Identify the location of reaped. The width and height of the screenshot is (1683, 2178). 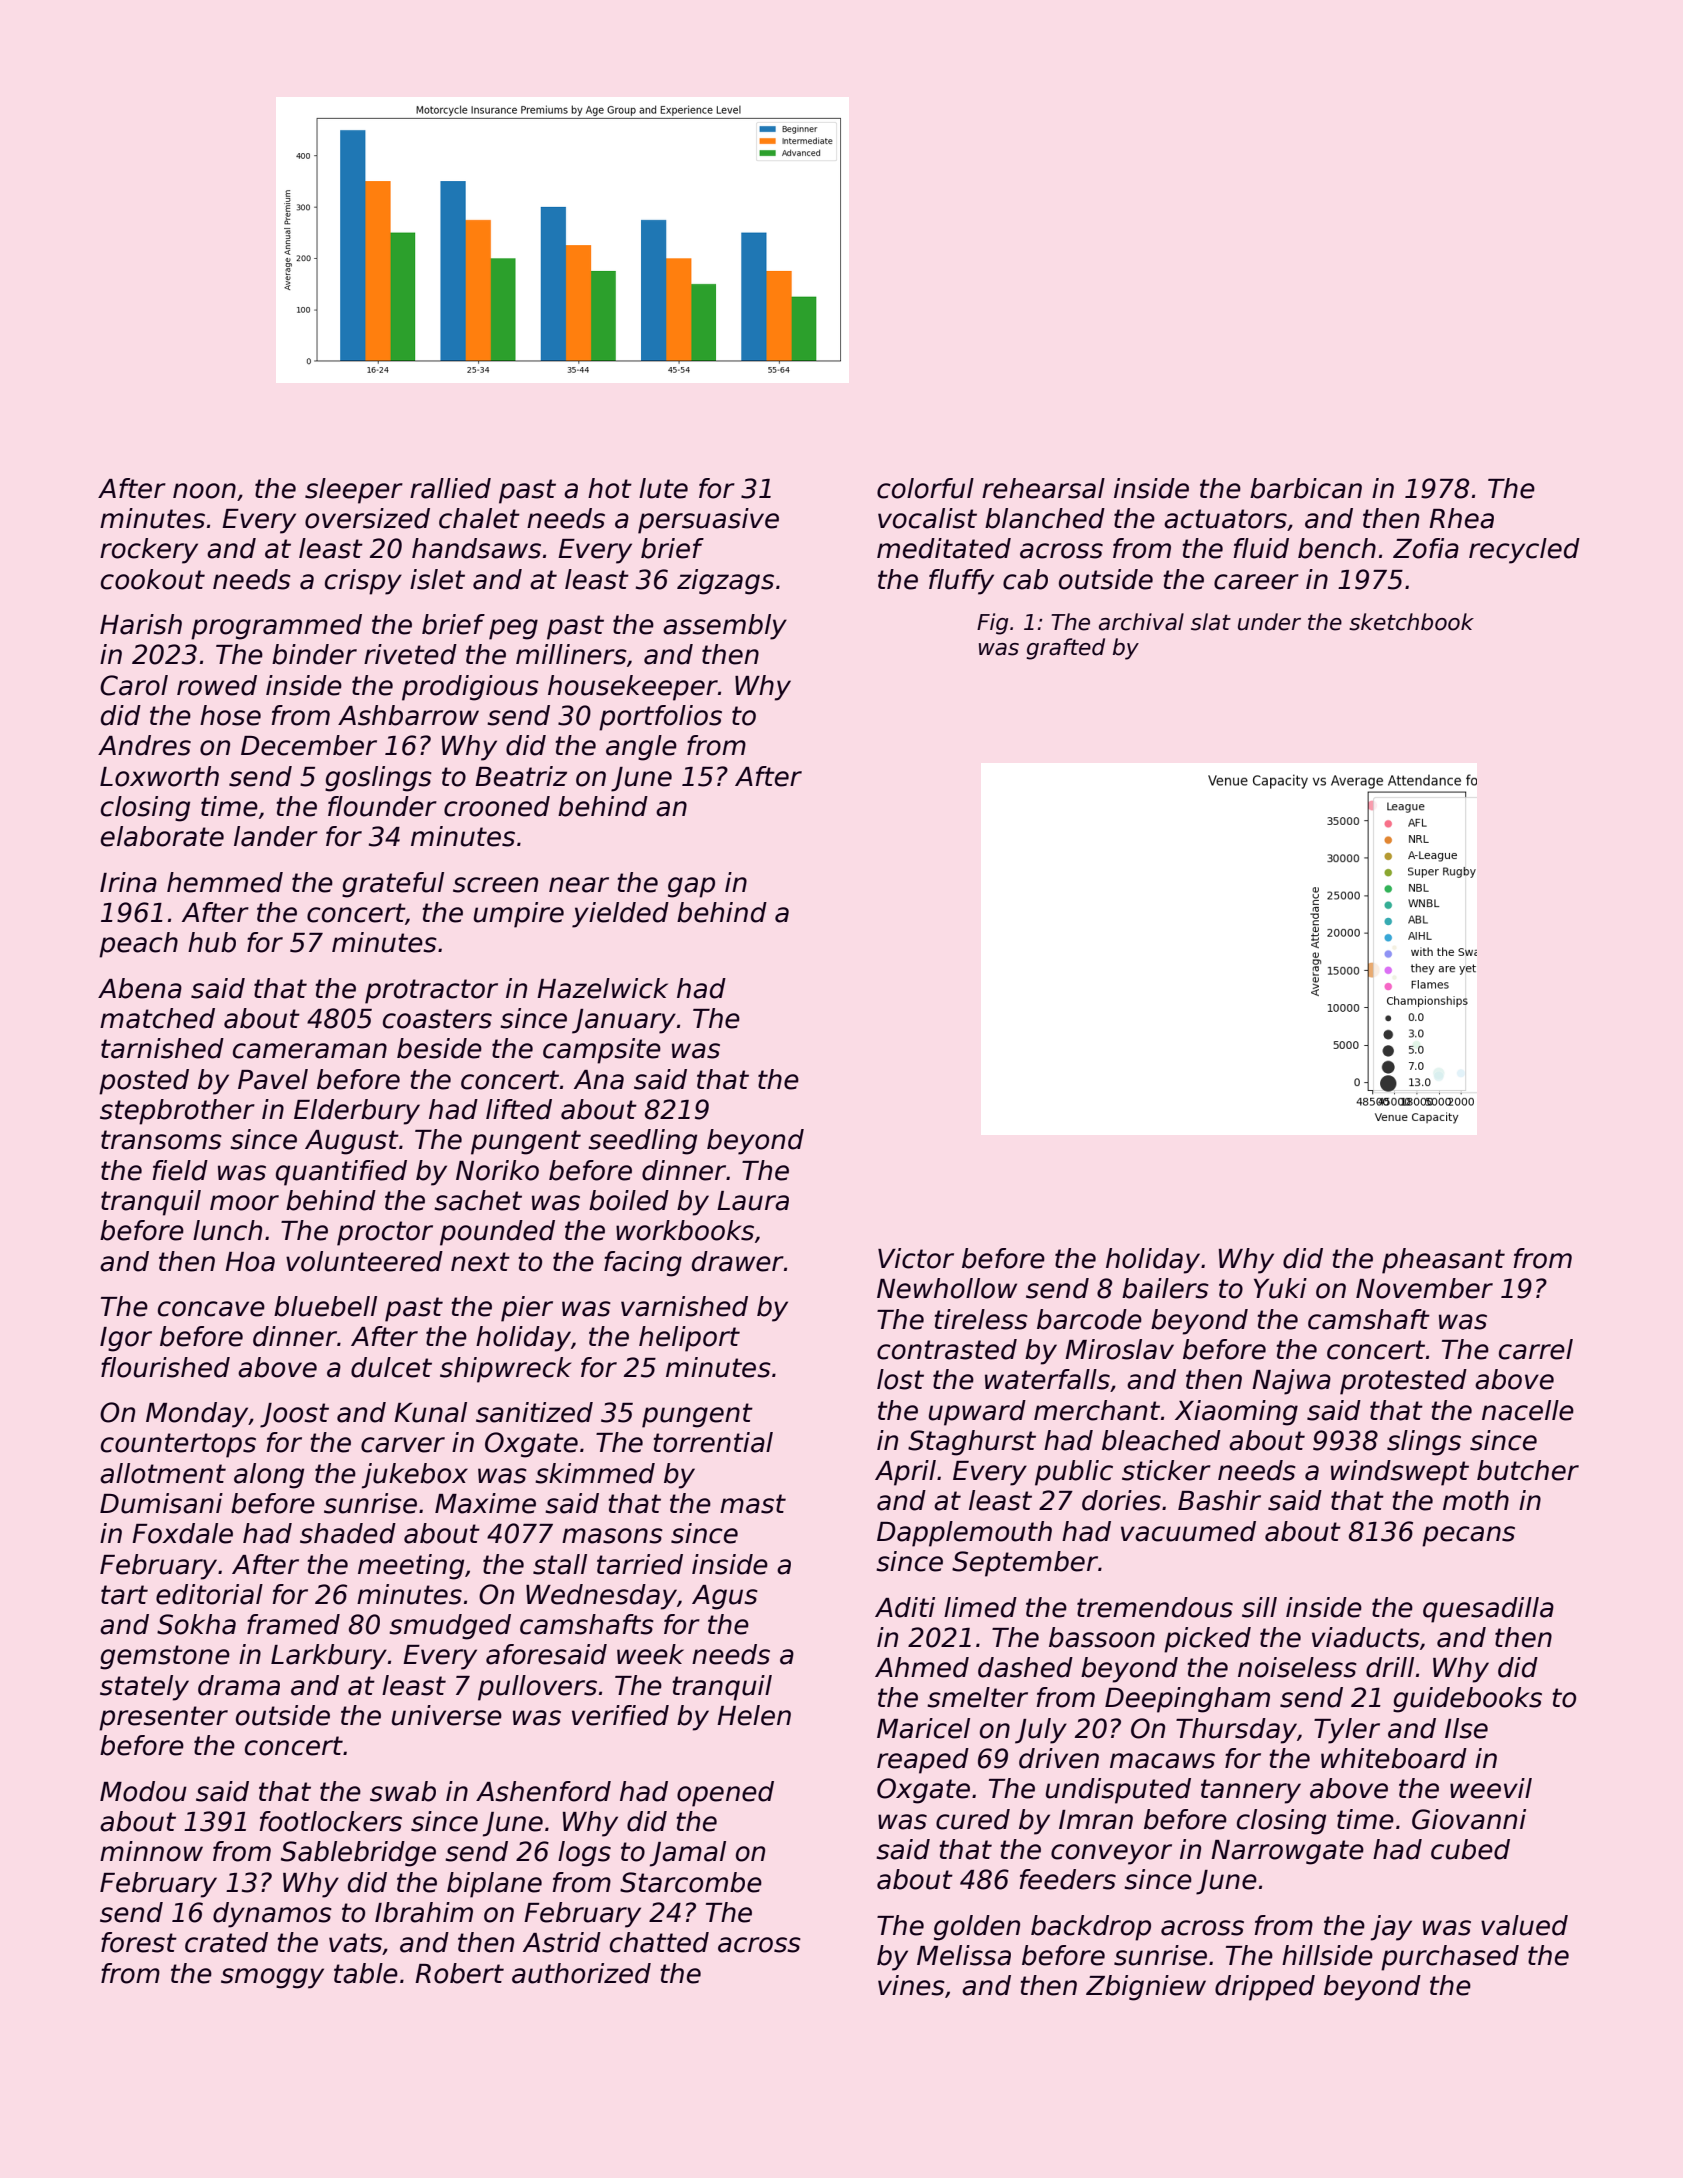
(923, 1761).
